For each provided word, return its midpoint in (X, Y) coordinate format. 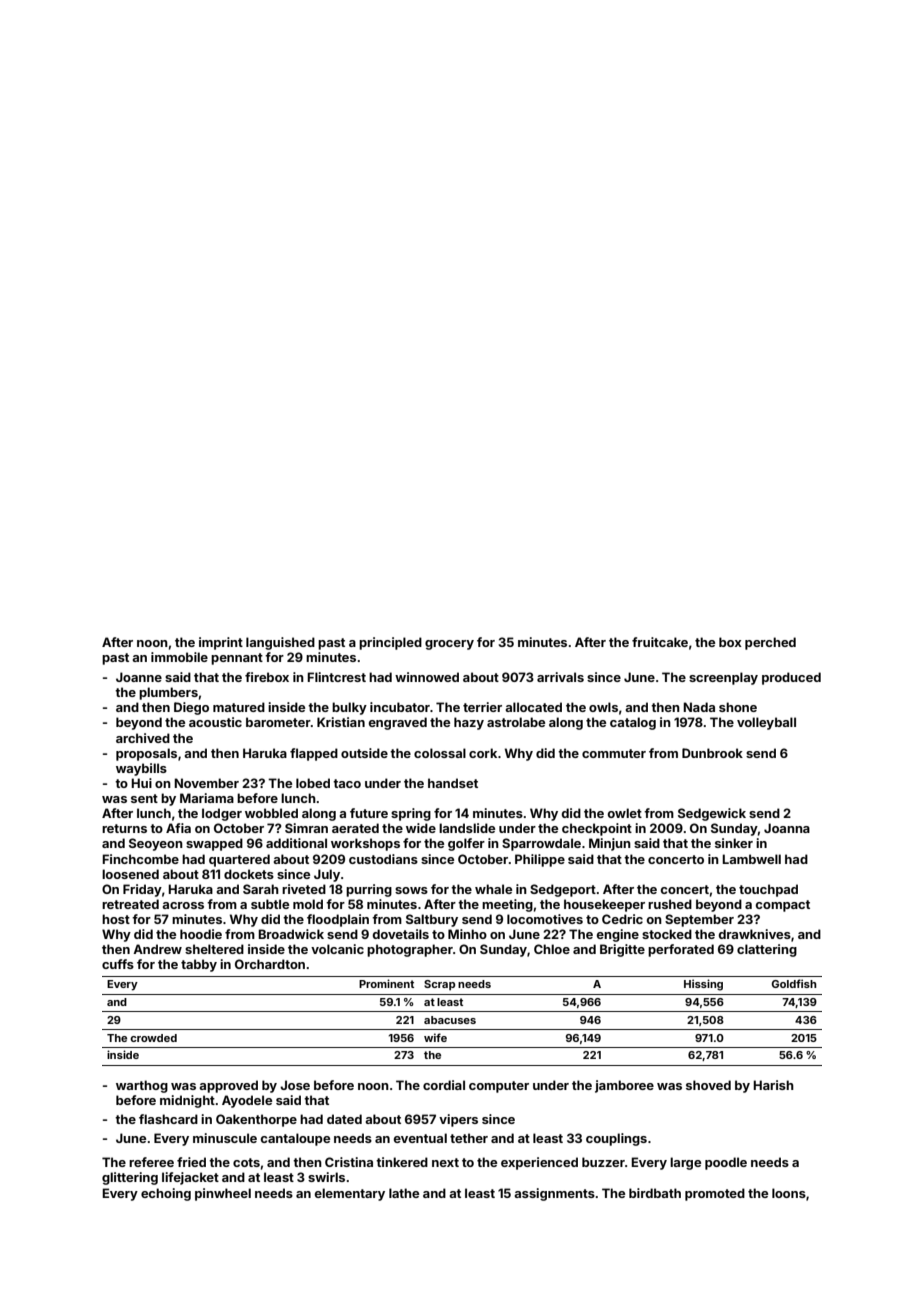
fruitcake (660, 642)
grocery (449, 645)
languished (280, 643)
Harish (773, 1085)
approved (228, 1086)
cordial (444, 1085)
